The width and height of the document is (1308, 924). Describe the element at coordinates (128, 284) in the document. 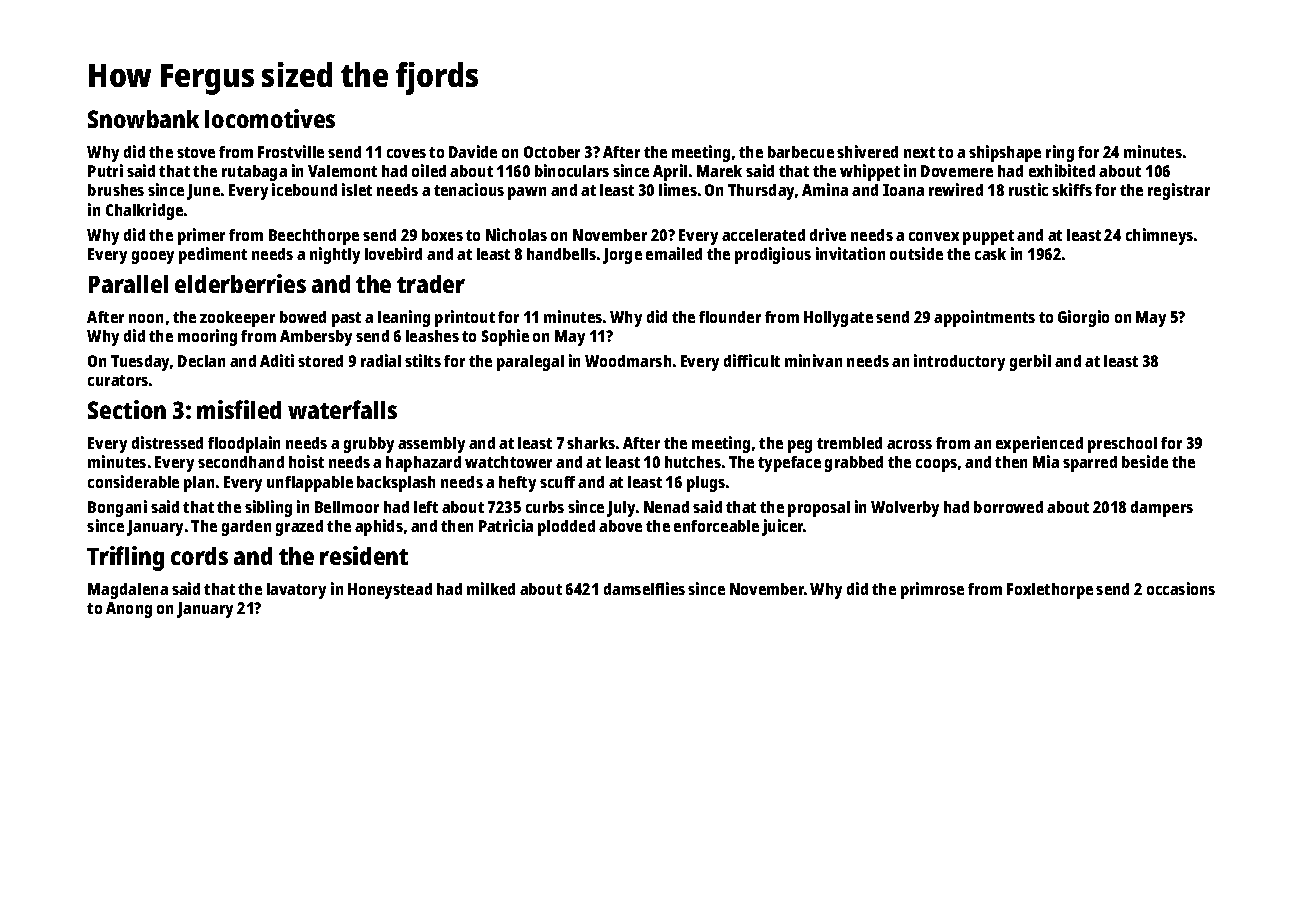

I see `Parallel` at that location.
